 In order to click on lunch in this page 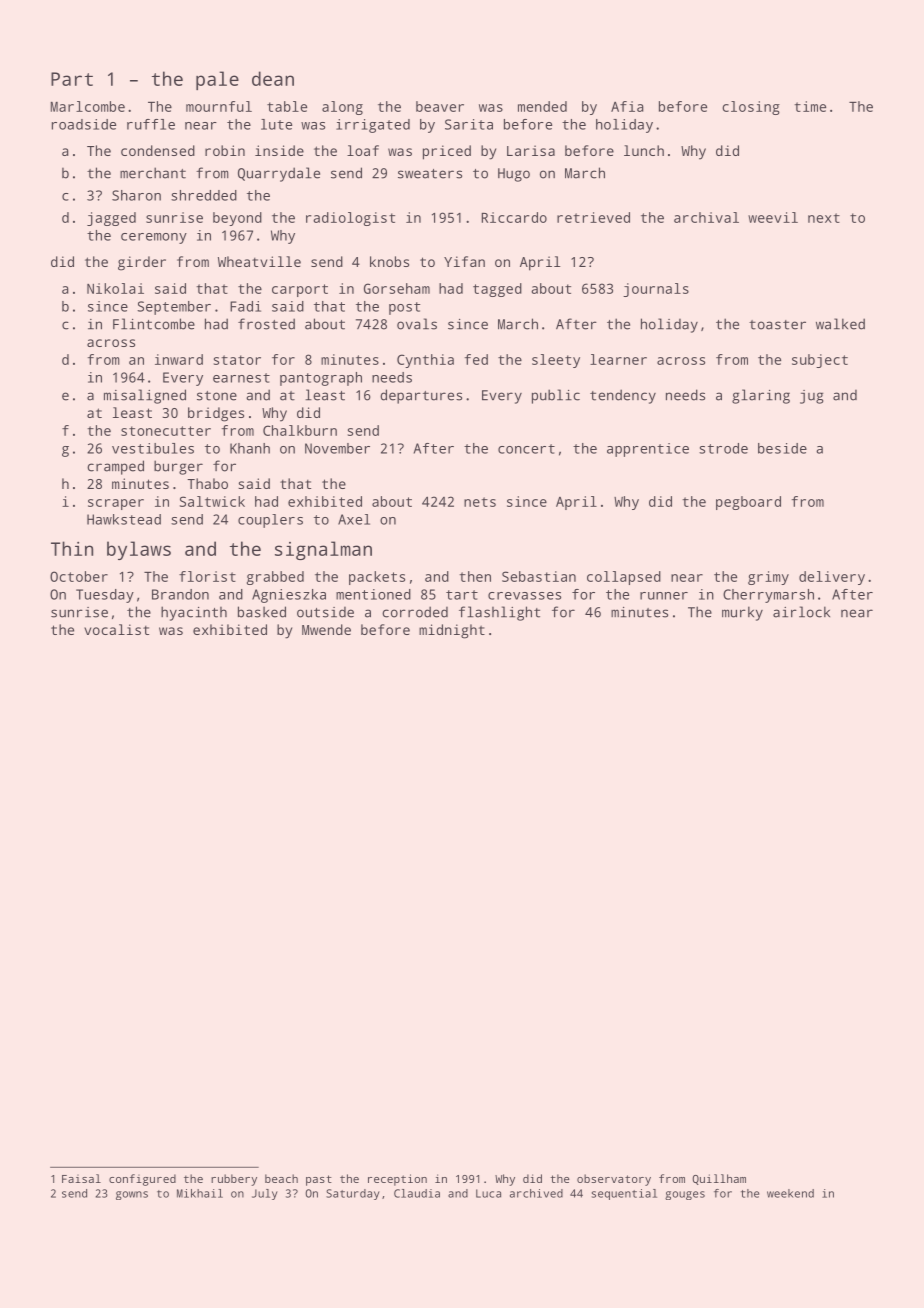, I will do `click(644, 150)`.
